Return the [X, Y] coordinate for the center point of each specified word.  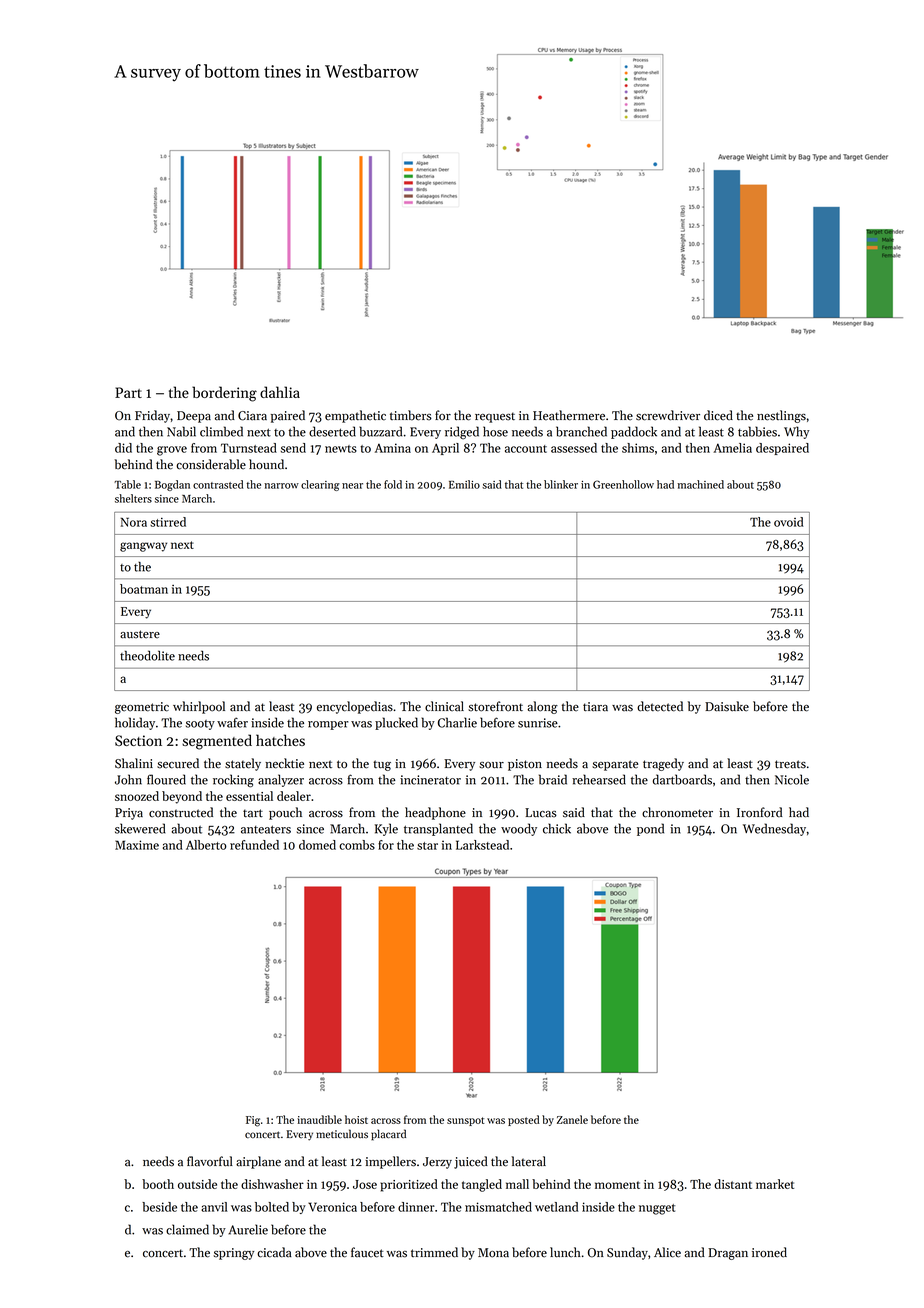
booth [158, 1184]
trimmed [434, 1252]
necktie [284, 763]
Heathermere [569, 415]
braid [553, 779]
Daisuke [727, 706]
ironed [769, 1252]
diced [718, 415]
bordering [224, 394]
